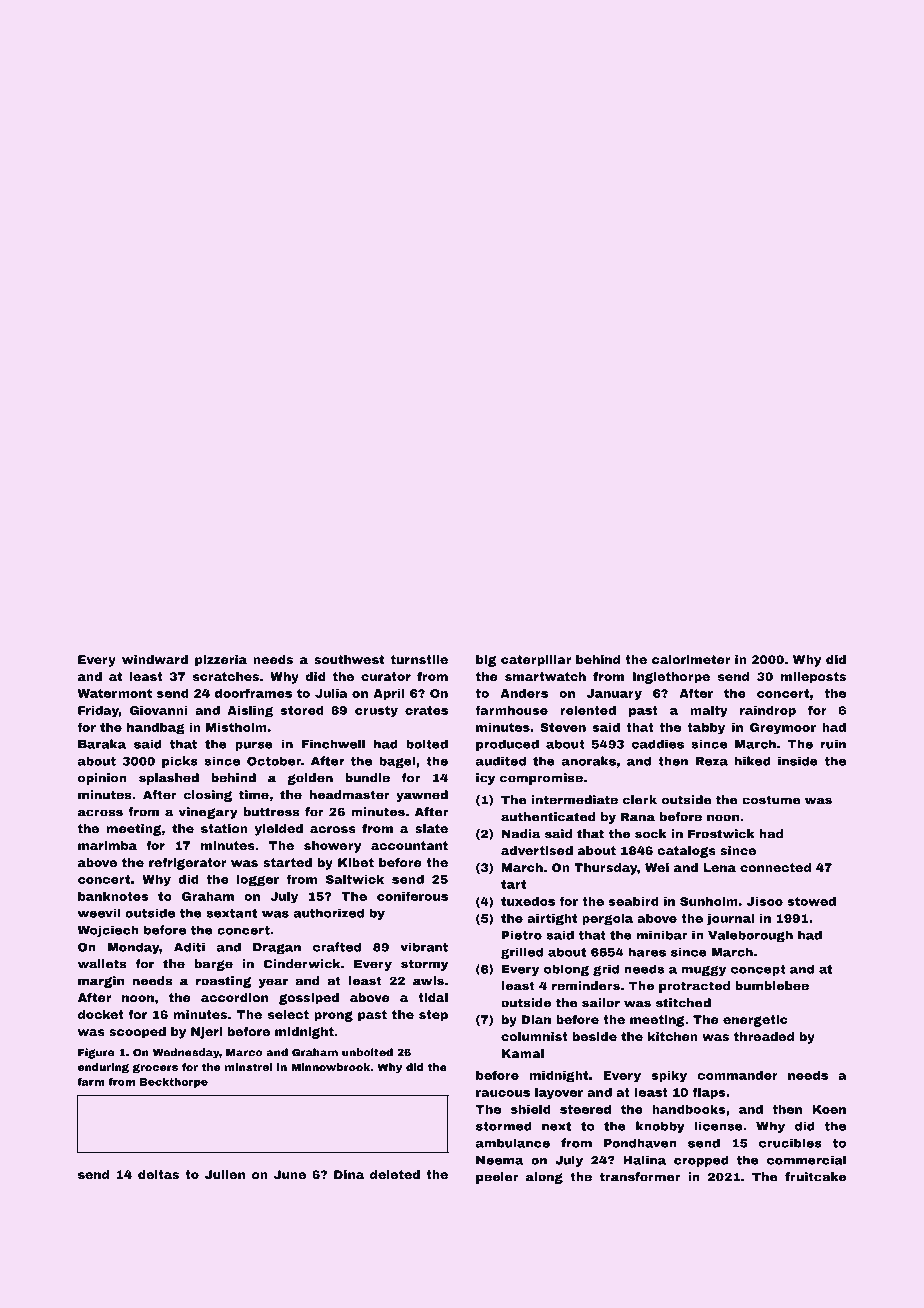 The image size is (924, 1308). I want to click on Wei, so click(657, 867).
